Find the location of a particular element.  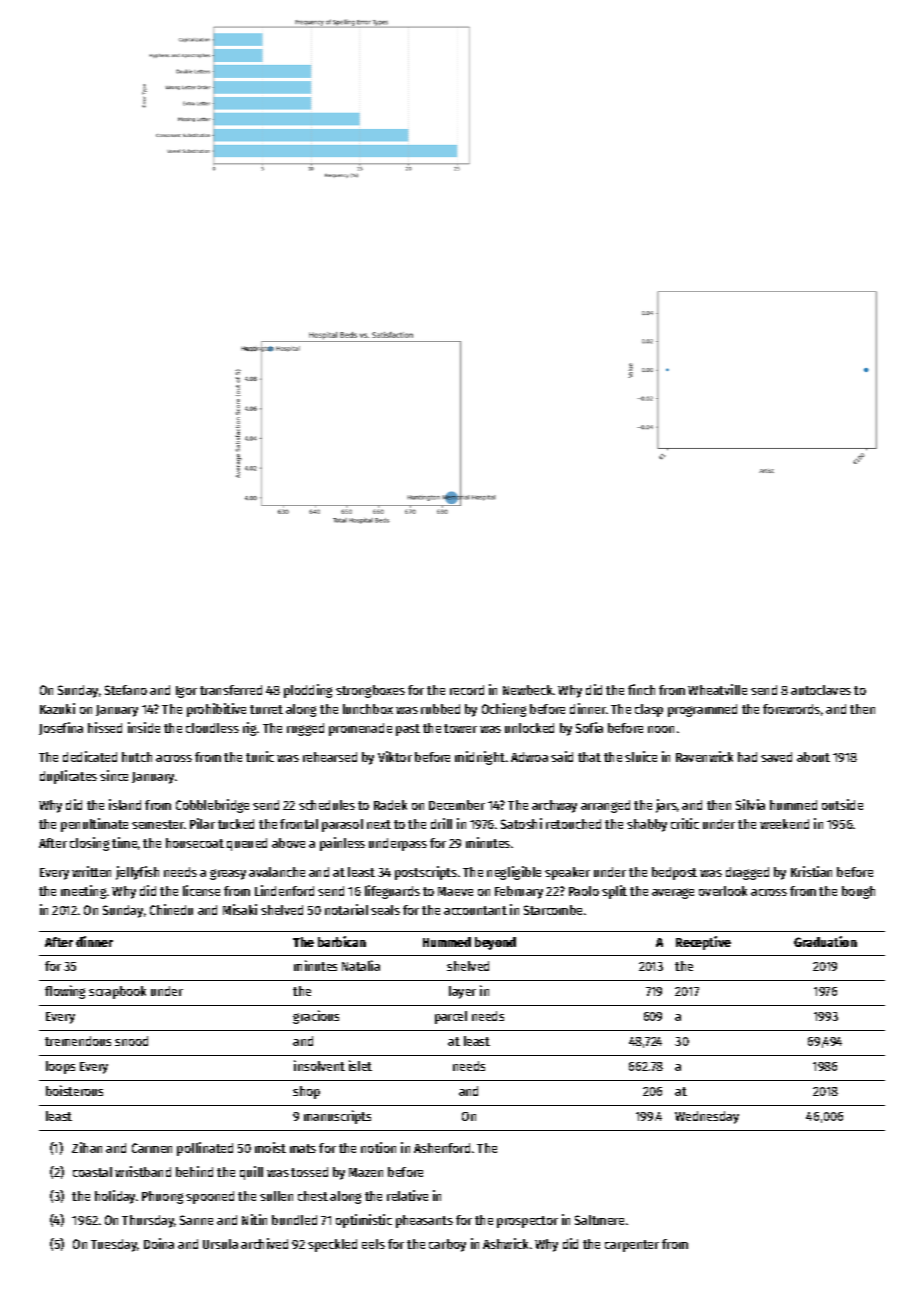

Ashenford is located at coordinates (442, 1148).
